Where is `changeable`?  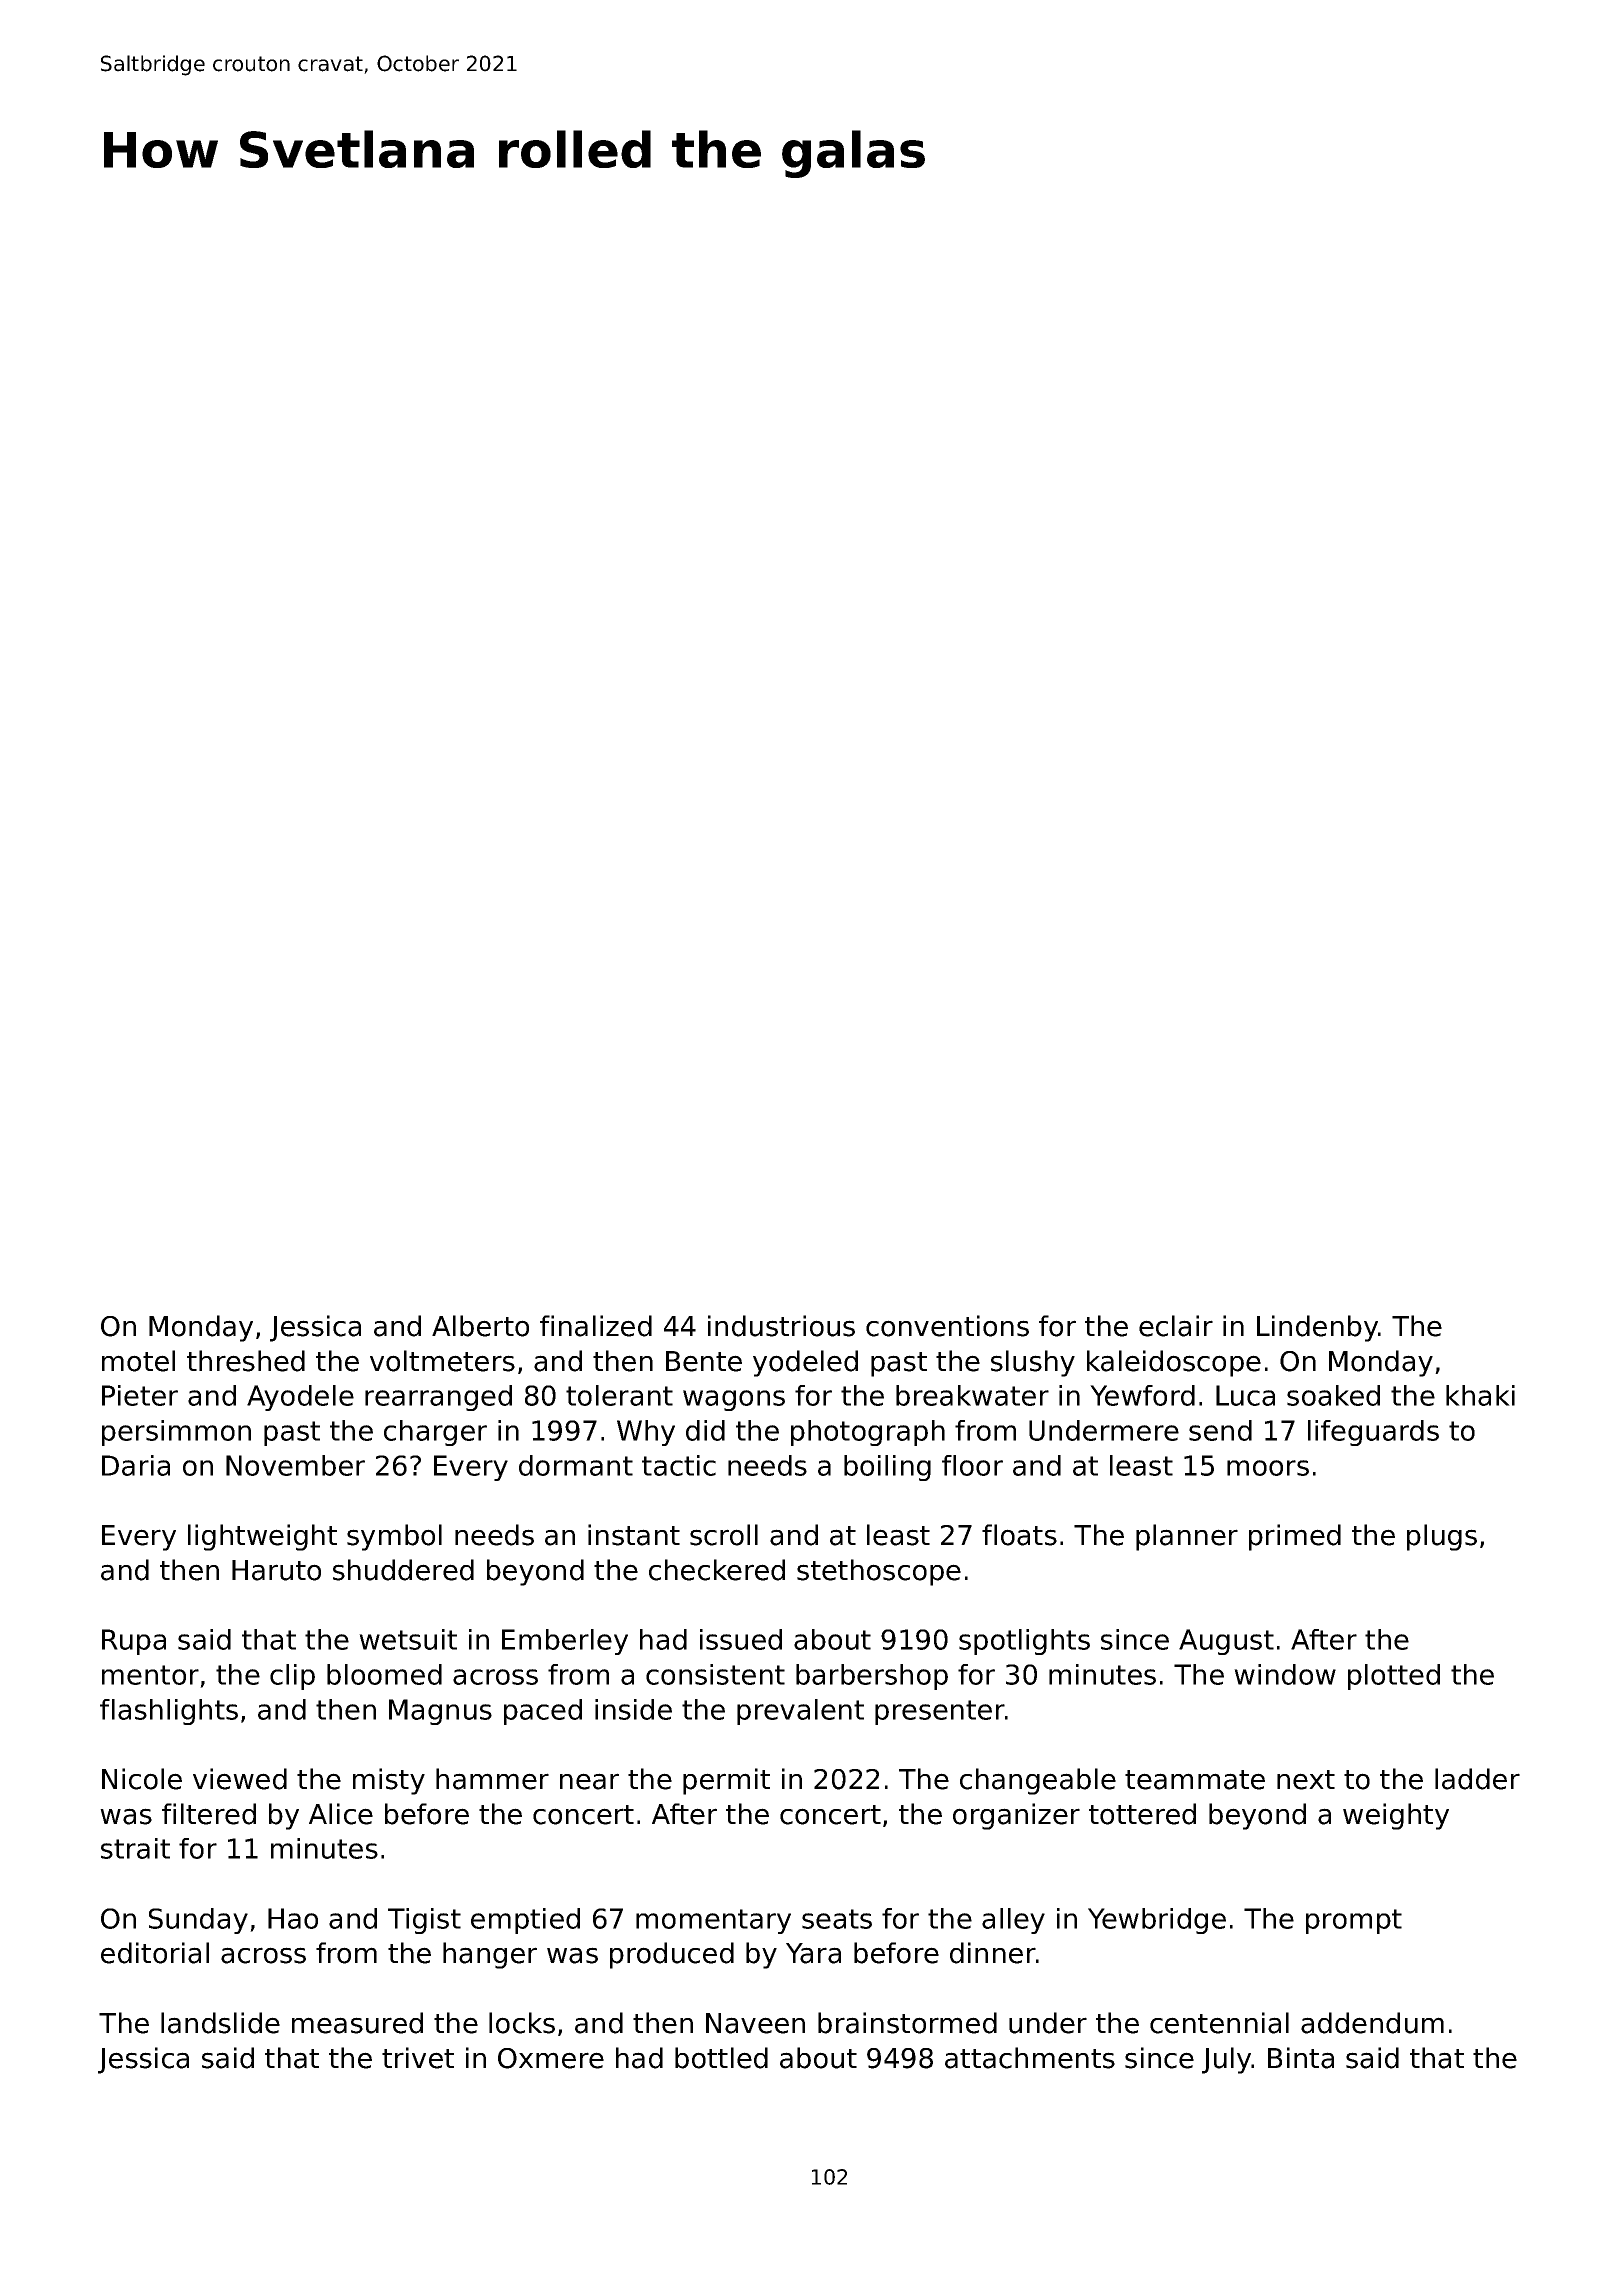 changeable is located at coordinates (1038, 1781).
